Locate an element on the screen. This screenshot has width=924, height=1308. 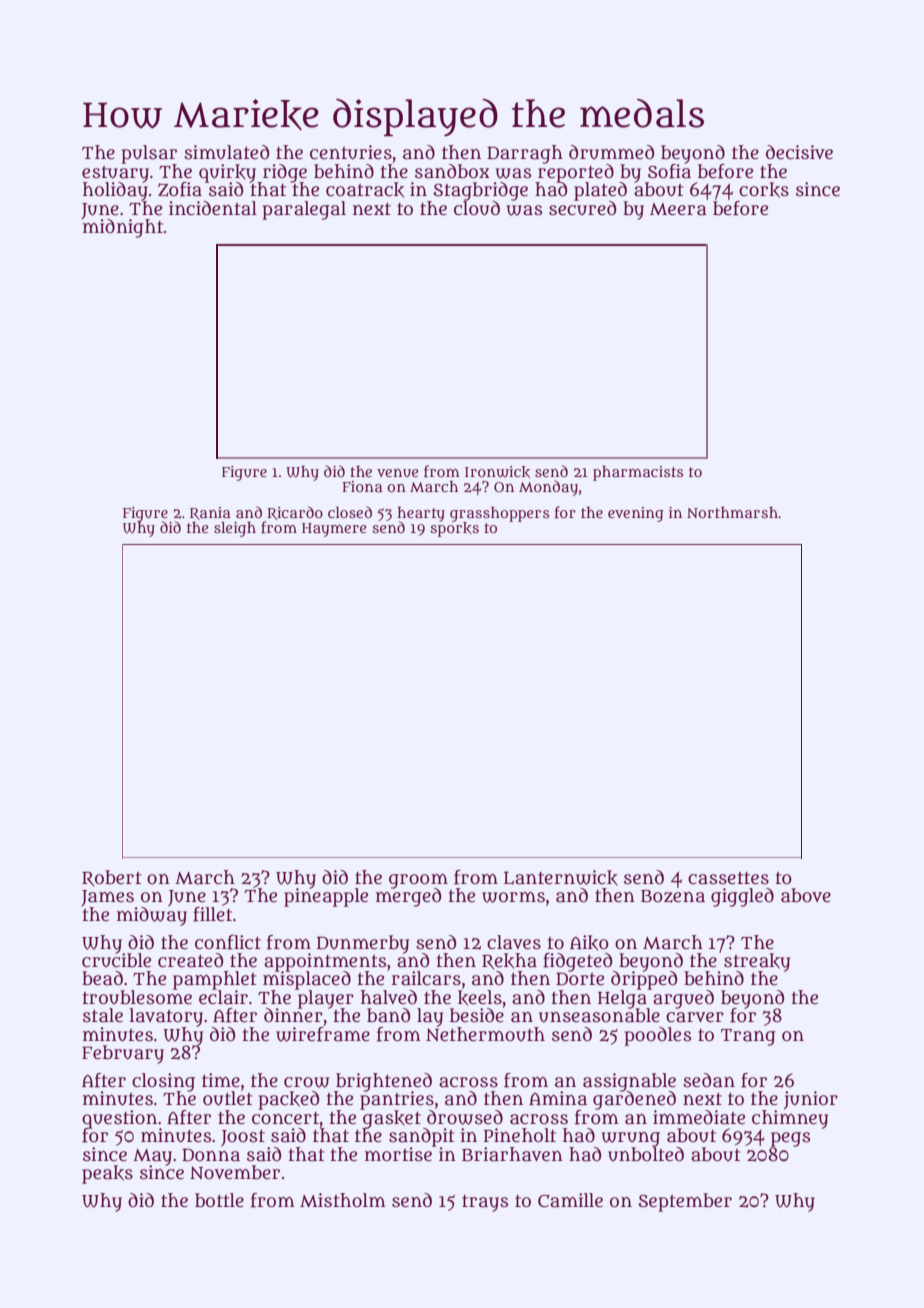
Monday is located at coordinates (548, 488).
